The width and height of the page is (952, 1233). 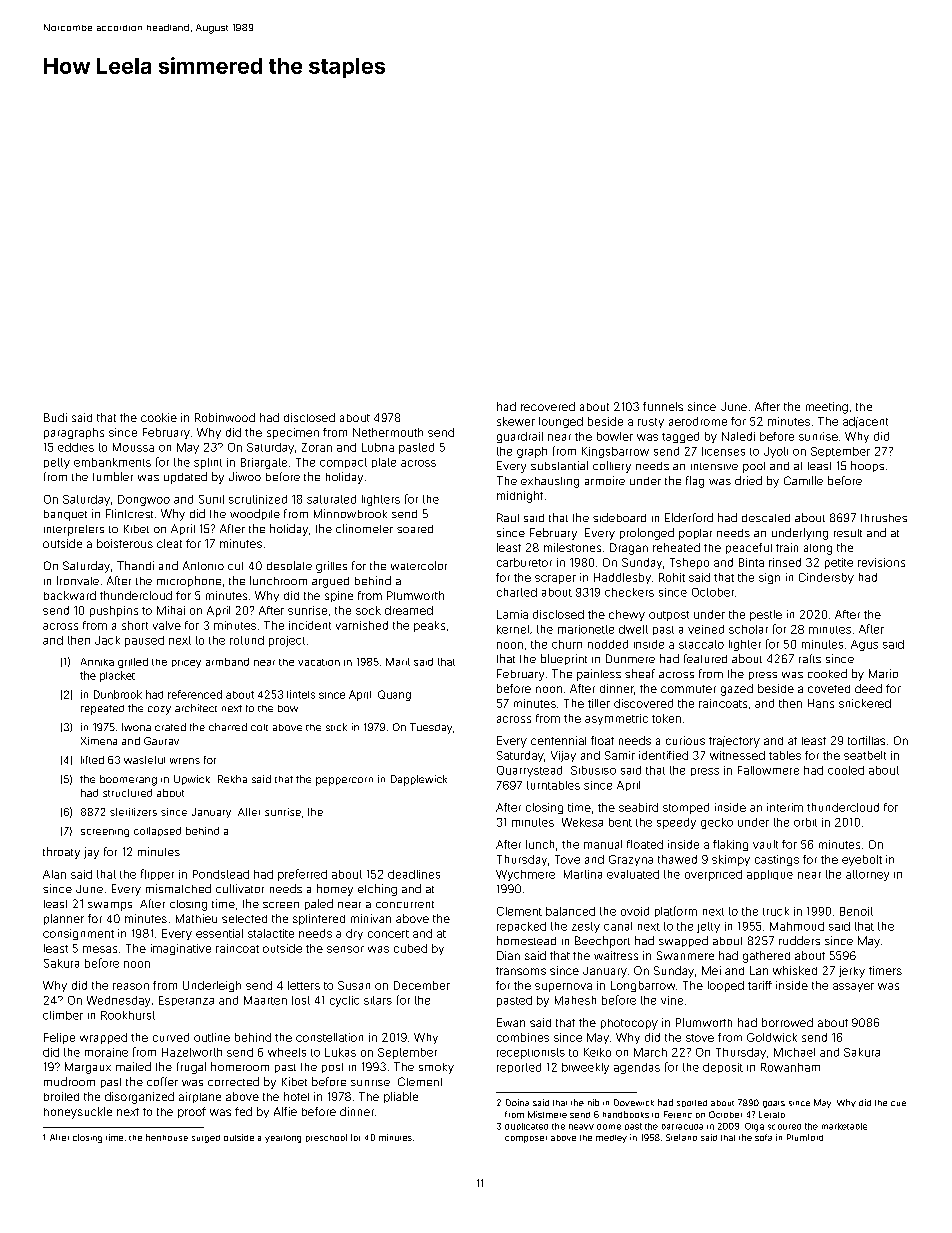 What do you see at coordinates (285, 1111) in the page?
I see `Alfie` at bounding box center [285, 1111].
